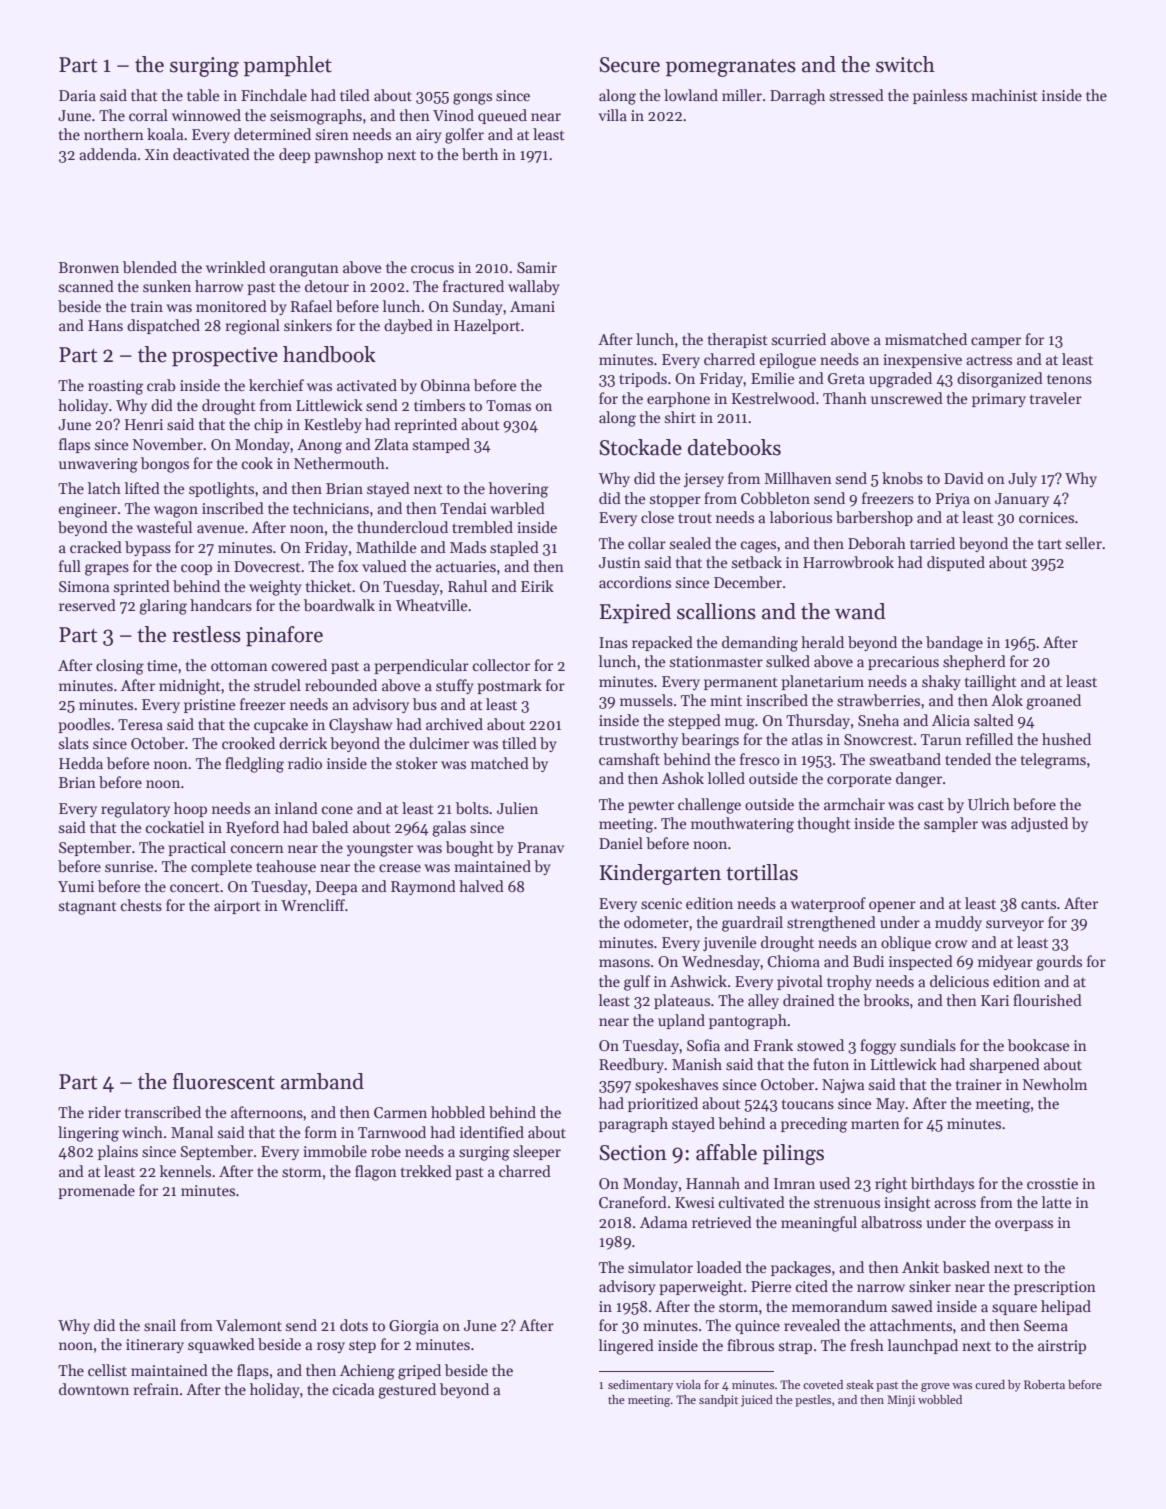 This screenshot has height=1509, width=1166. What do you see at coordinates (541, 847) in the screenshot?
I see `Pranav` at bounding box center [541, 847].
